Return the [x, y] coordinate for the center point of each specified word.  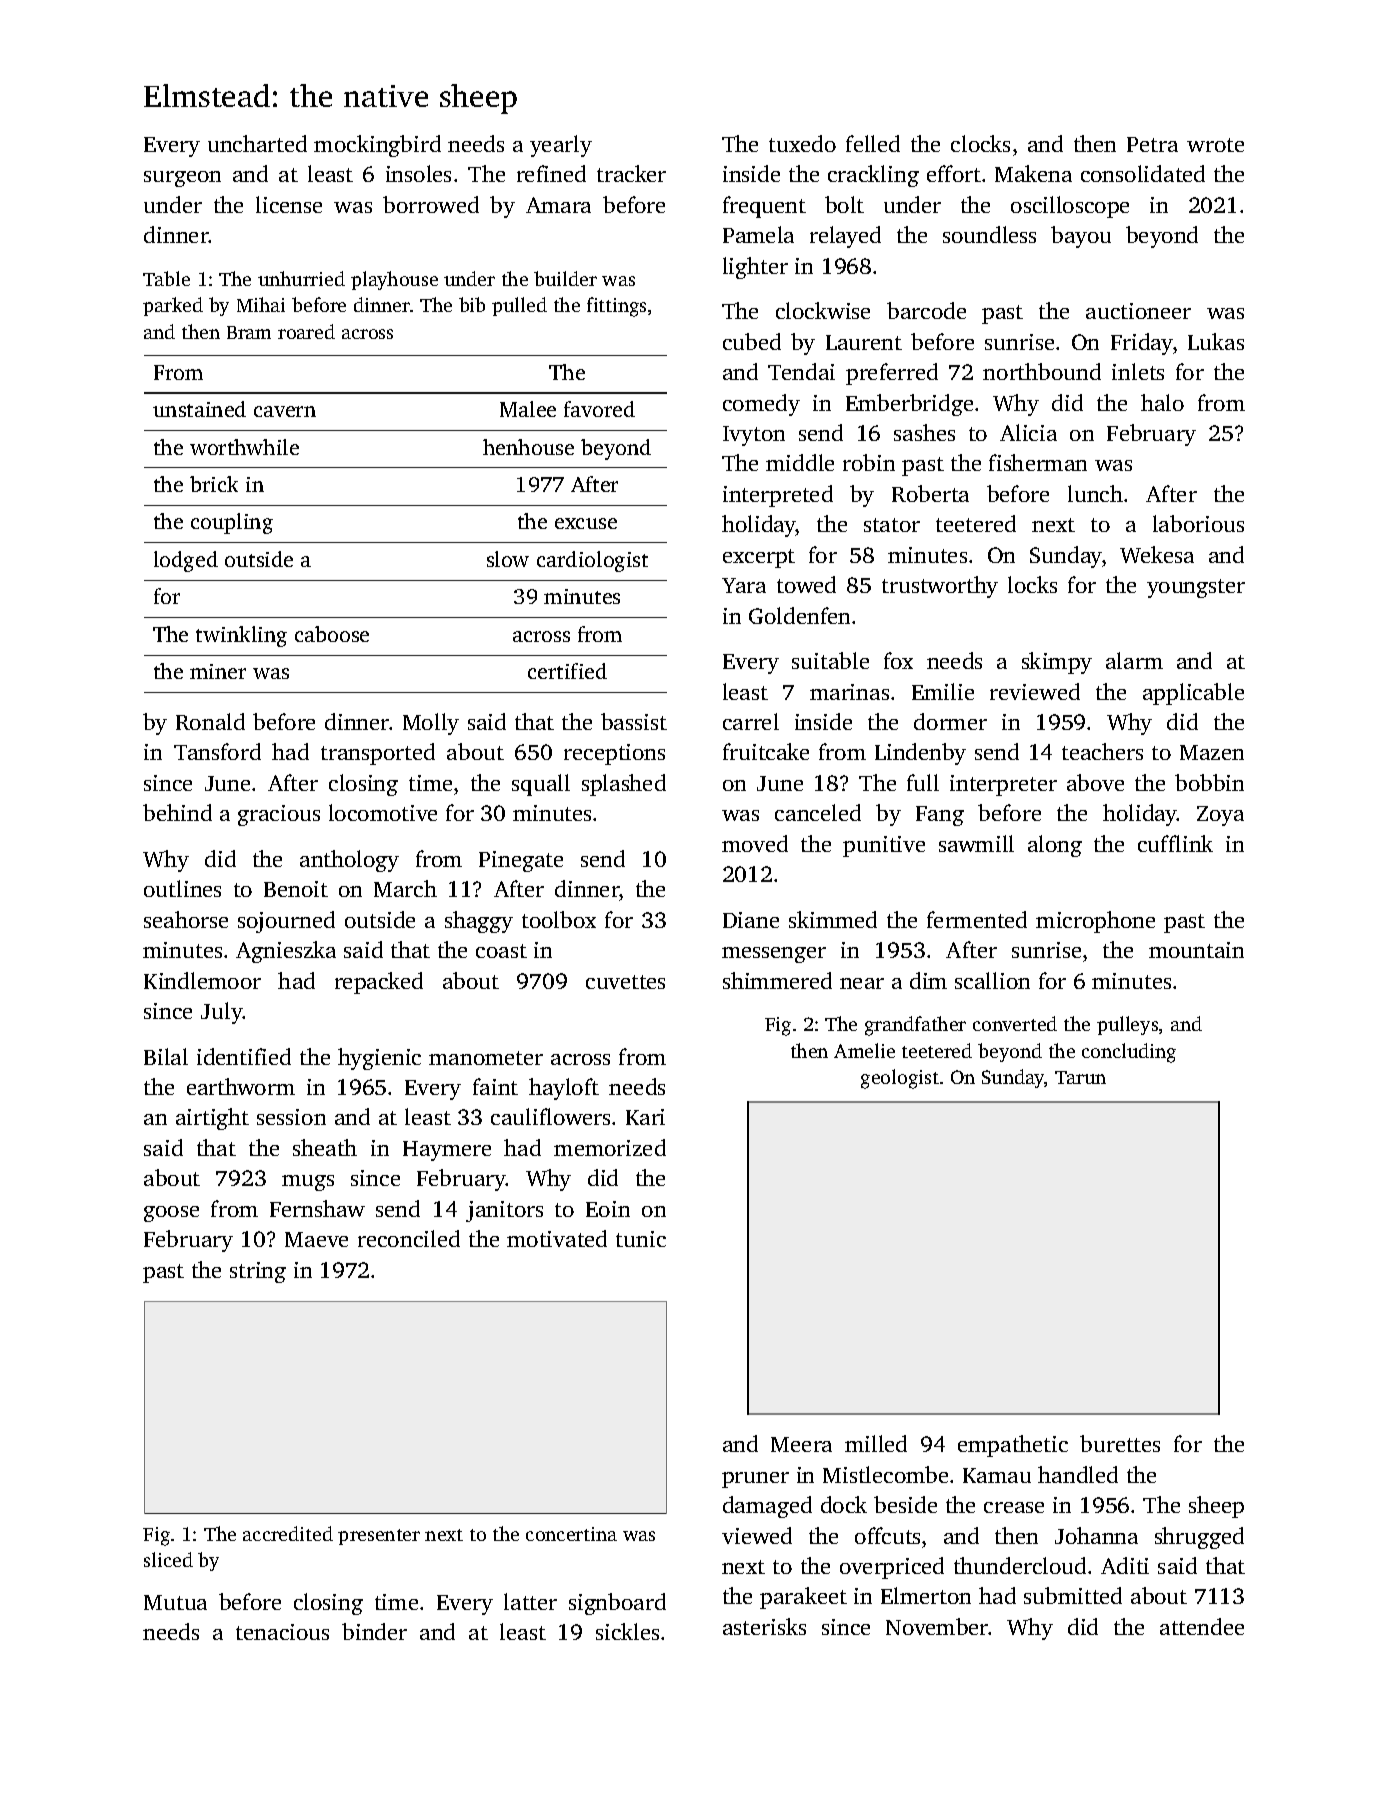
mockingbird [377, 146]
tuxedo [802, 143]
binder [374, 1631]
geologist [900, 1079]
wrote [1215, 145]
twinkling [241, 636]
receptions [614, 754]
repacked [379, 983]
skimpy [1057, 663]
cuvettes [625, 982]
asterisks [764, 1626]
